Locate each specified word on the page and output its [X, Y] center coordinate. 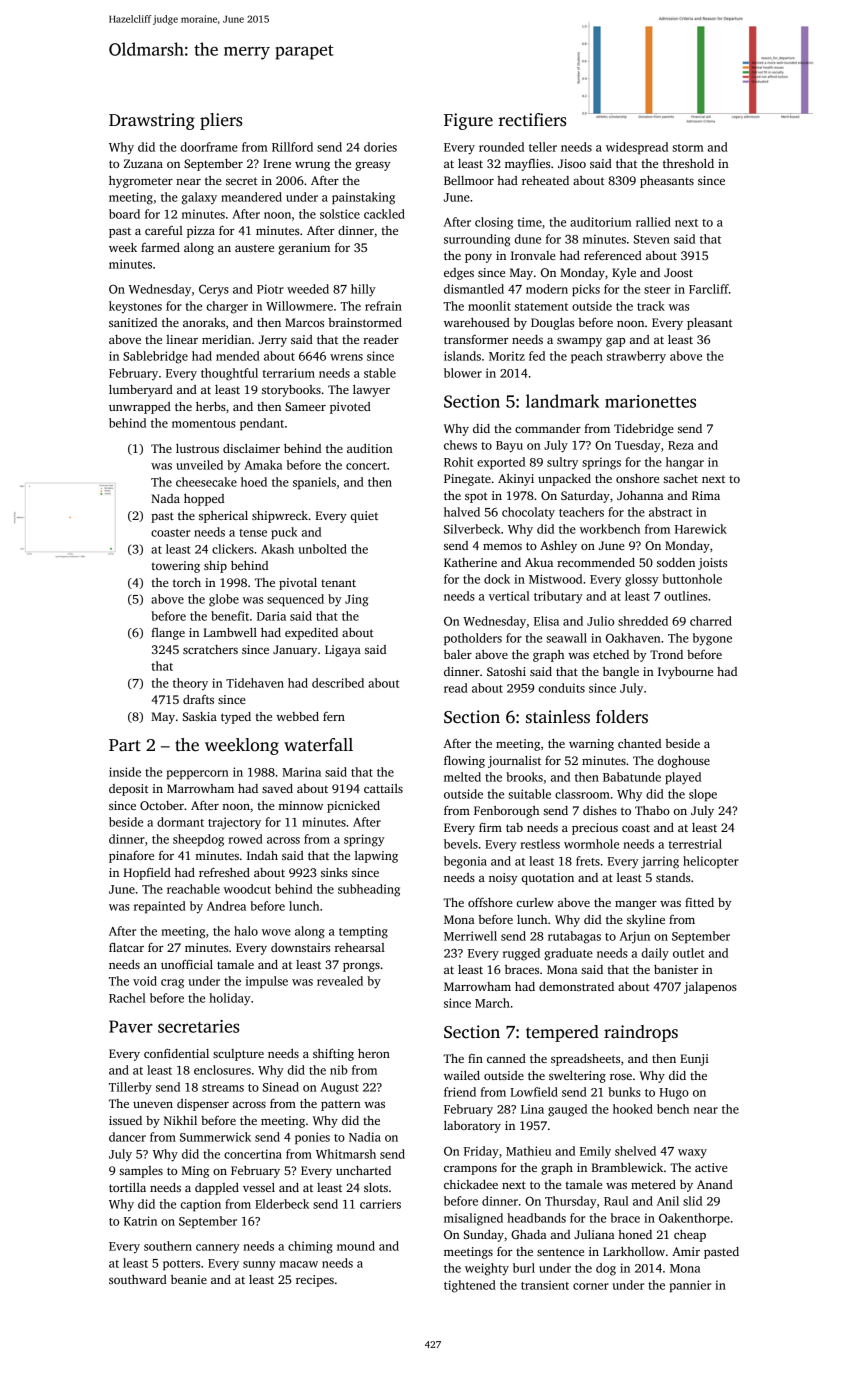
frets [588, 861]
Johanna [640, 495]
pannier [690, 1286]
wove [276, 932]
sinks [334, 872]
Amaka [263, 465]
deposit [129, 790]
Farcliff [709, 289]
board [124, 214]
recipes [315, 1281]
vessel [259, 1187]
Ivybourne [685, 673]
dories [380, 147]
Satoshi [506, 671]
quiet [364, 517]
